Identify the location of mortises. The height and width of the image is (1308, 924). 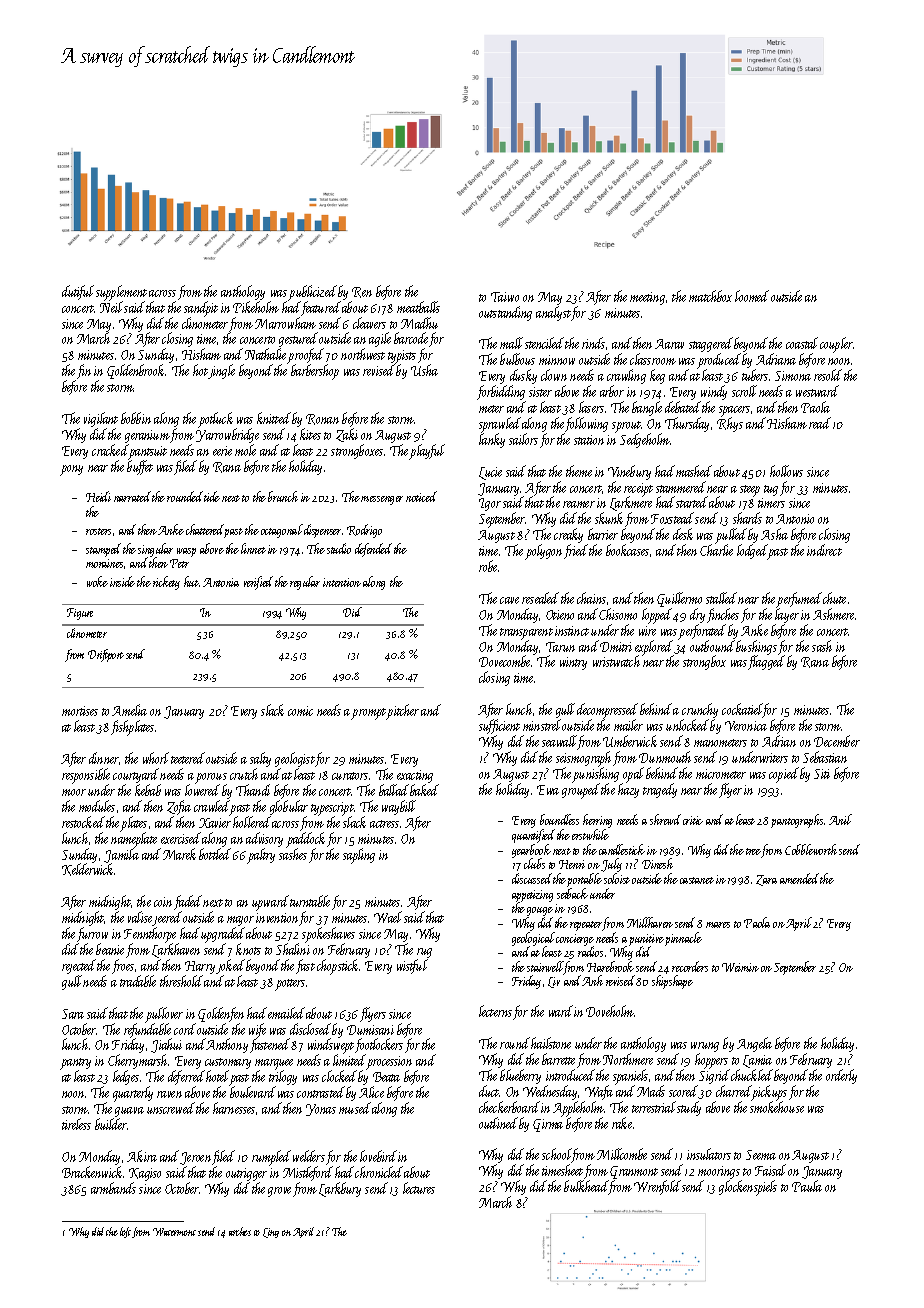
(80, 711).
